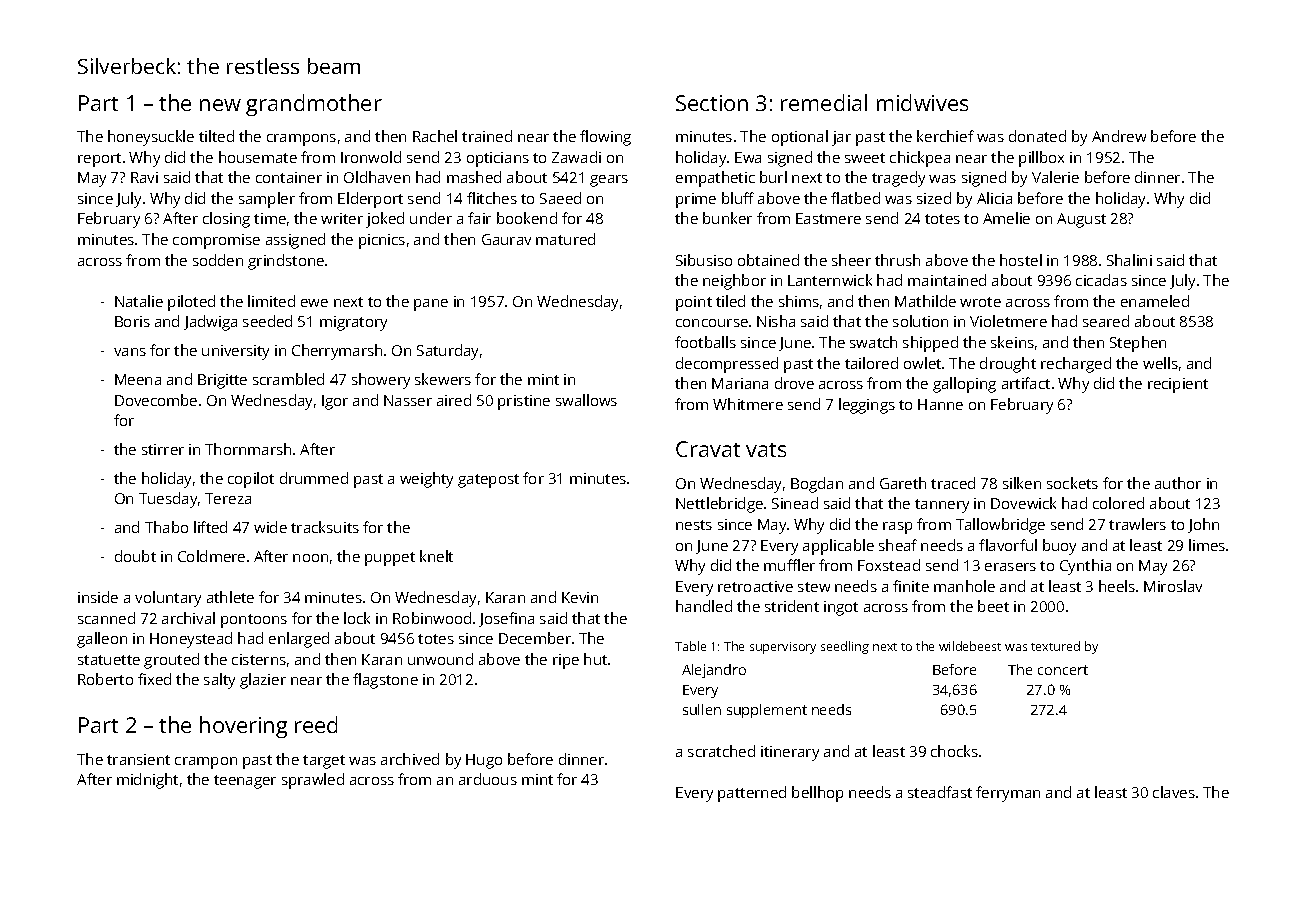 The image size is (1308, 924). What do you see at coordinates (1173, 586) in the screenshot?
I see `Miroslav` at bounding box center [1173, 586].
